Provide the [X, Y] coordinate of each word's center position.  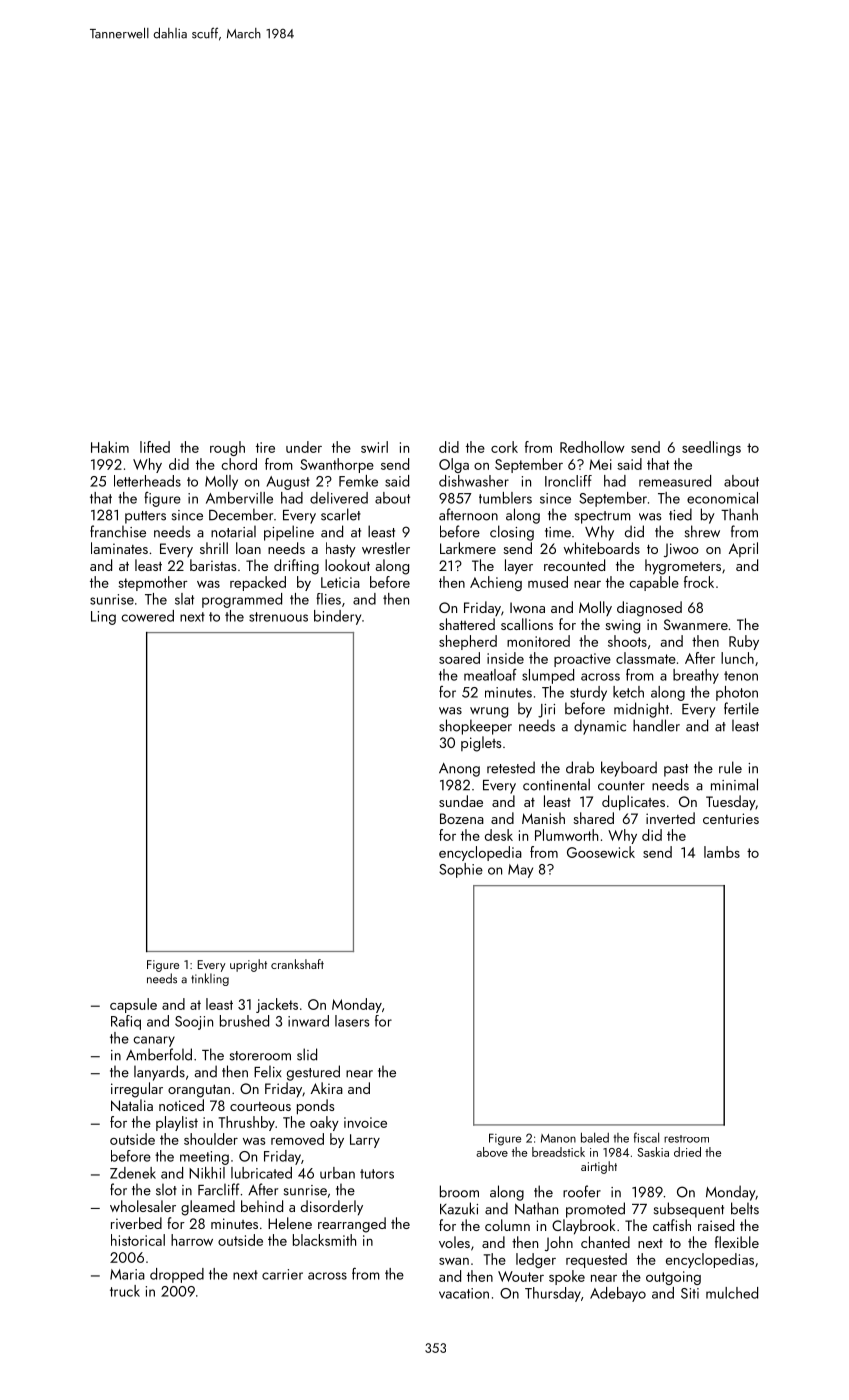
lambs [722, 852]
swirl [374, 447]
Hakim [110, 447]
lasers [352, 1021]
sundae [461, 801]
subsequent [689, 1210]
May [520, 871]
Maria [127, 1274]
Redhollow [592, 447]
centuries [731, 818]
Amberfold [159, 1054]
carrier [282, 1274]
